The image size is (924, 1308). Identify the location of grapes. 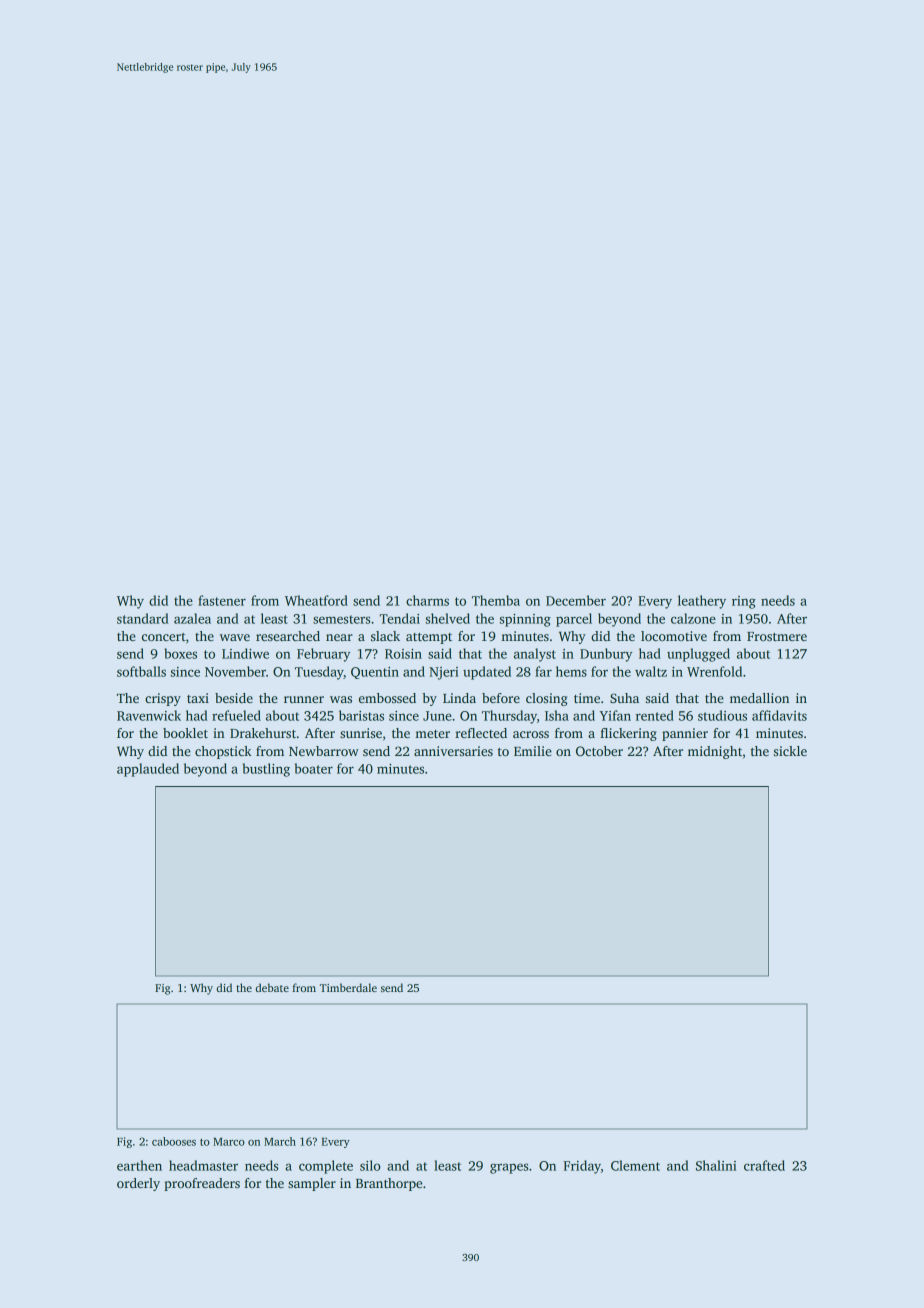
(509, 1168).
